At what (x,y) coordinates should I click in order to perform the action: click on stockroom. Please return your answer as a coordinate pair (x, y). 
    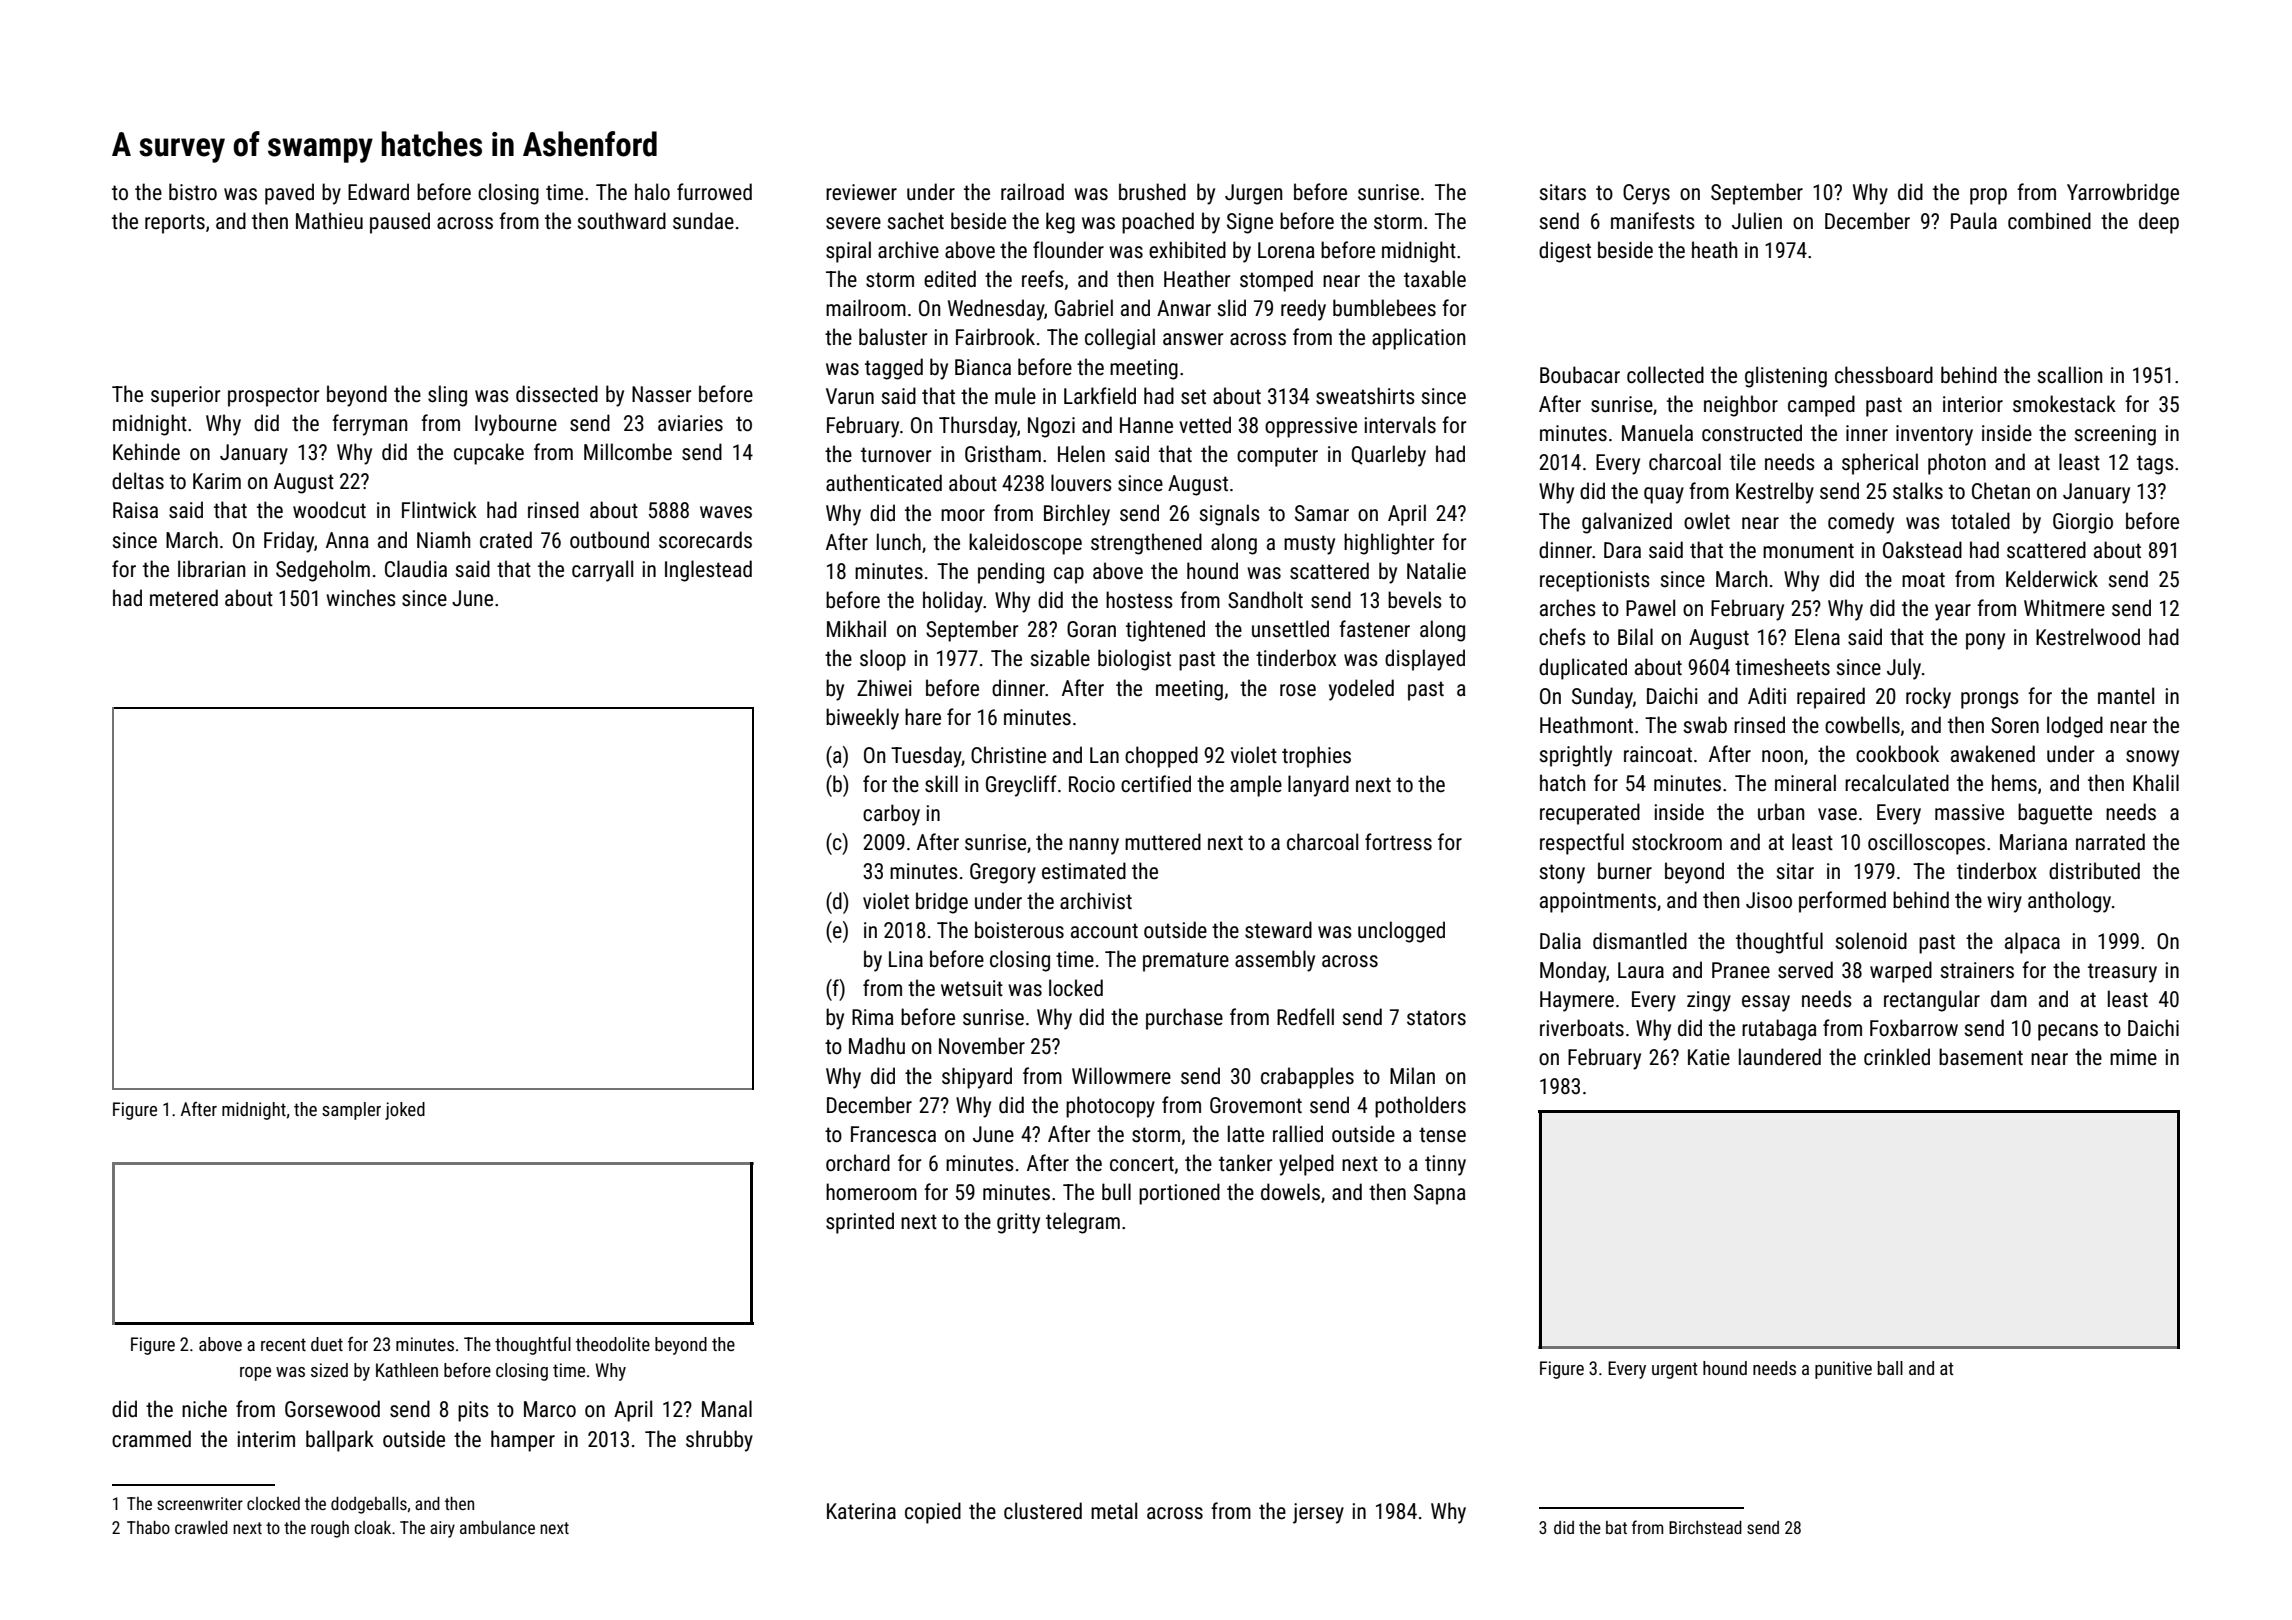
    Looking at the image, I should click on (1677, 842).
